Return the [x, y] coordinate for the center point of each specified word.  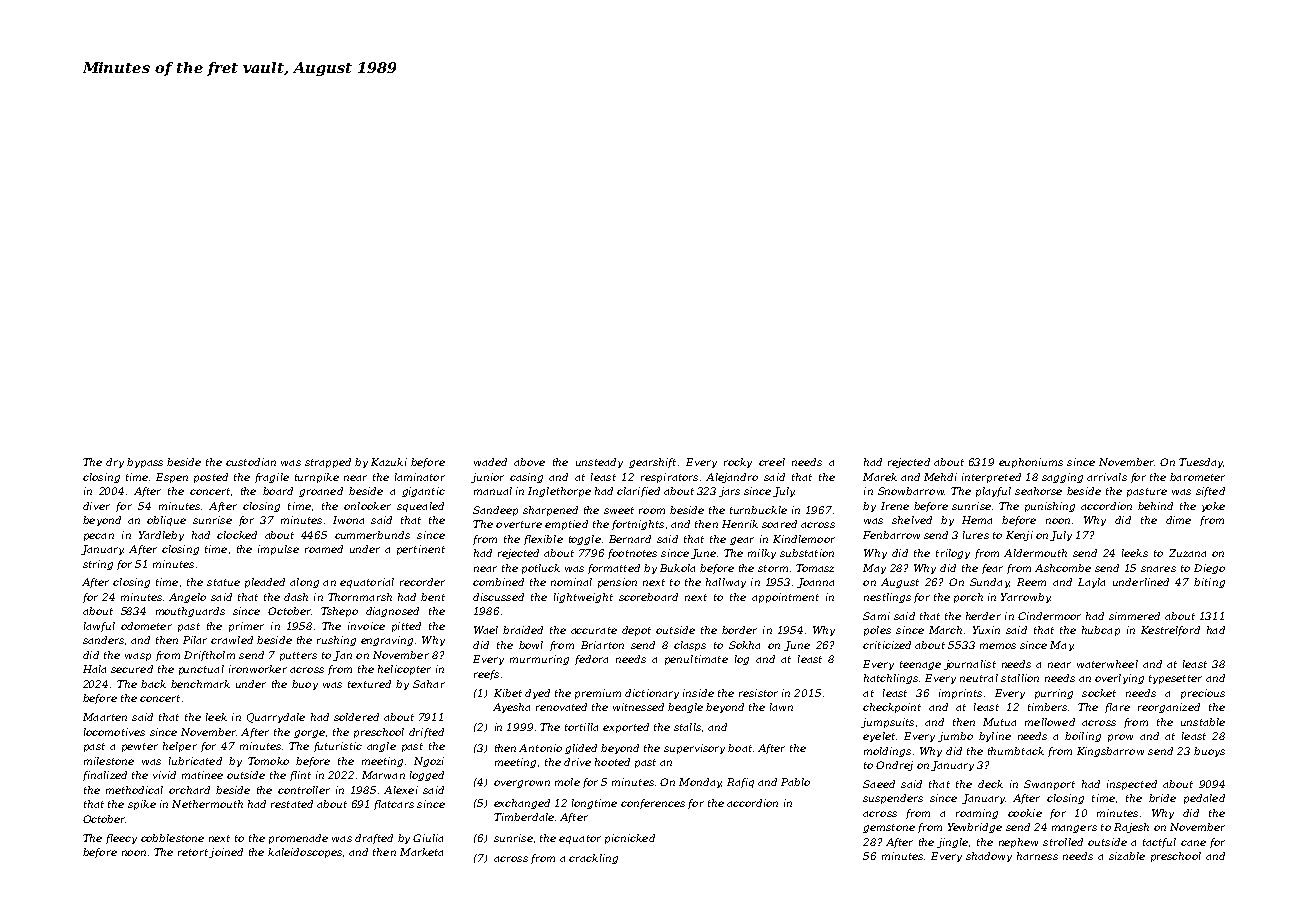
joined [226, 853]
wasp [138, 657]
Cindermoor [1049, 616]
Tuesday [1201, 463]
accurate [594, 630]
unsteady [599, 463]
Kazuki [389, 462]
